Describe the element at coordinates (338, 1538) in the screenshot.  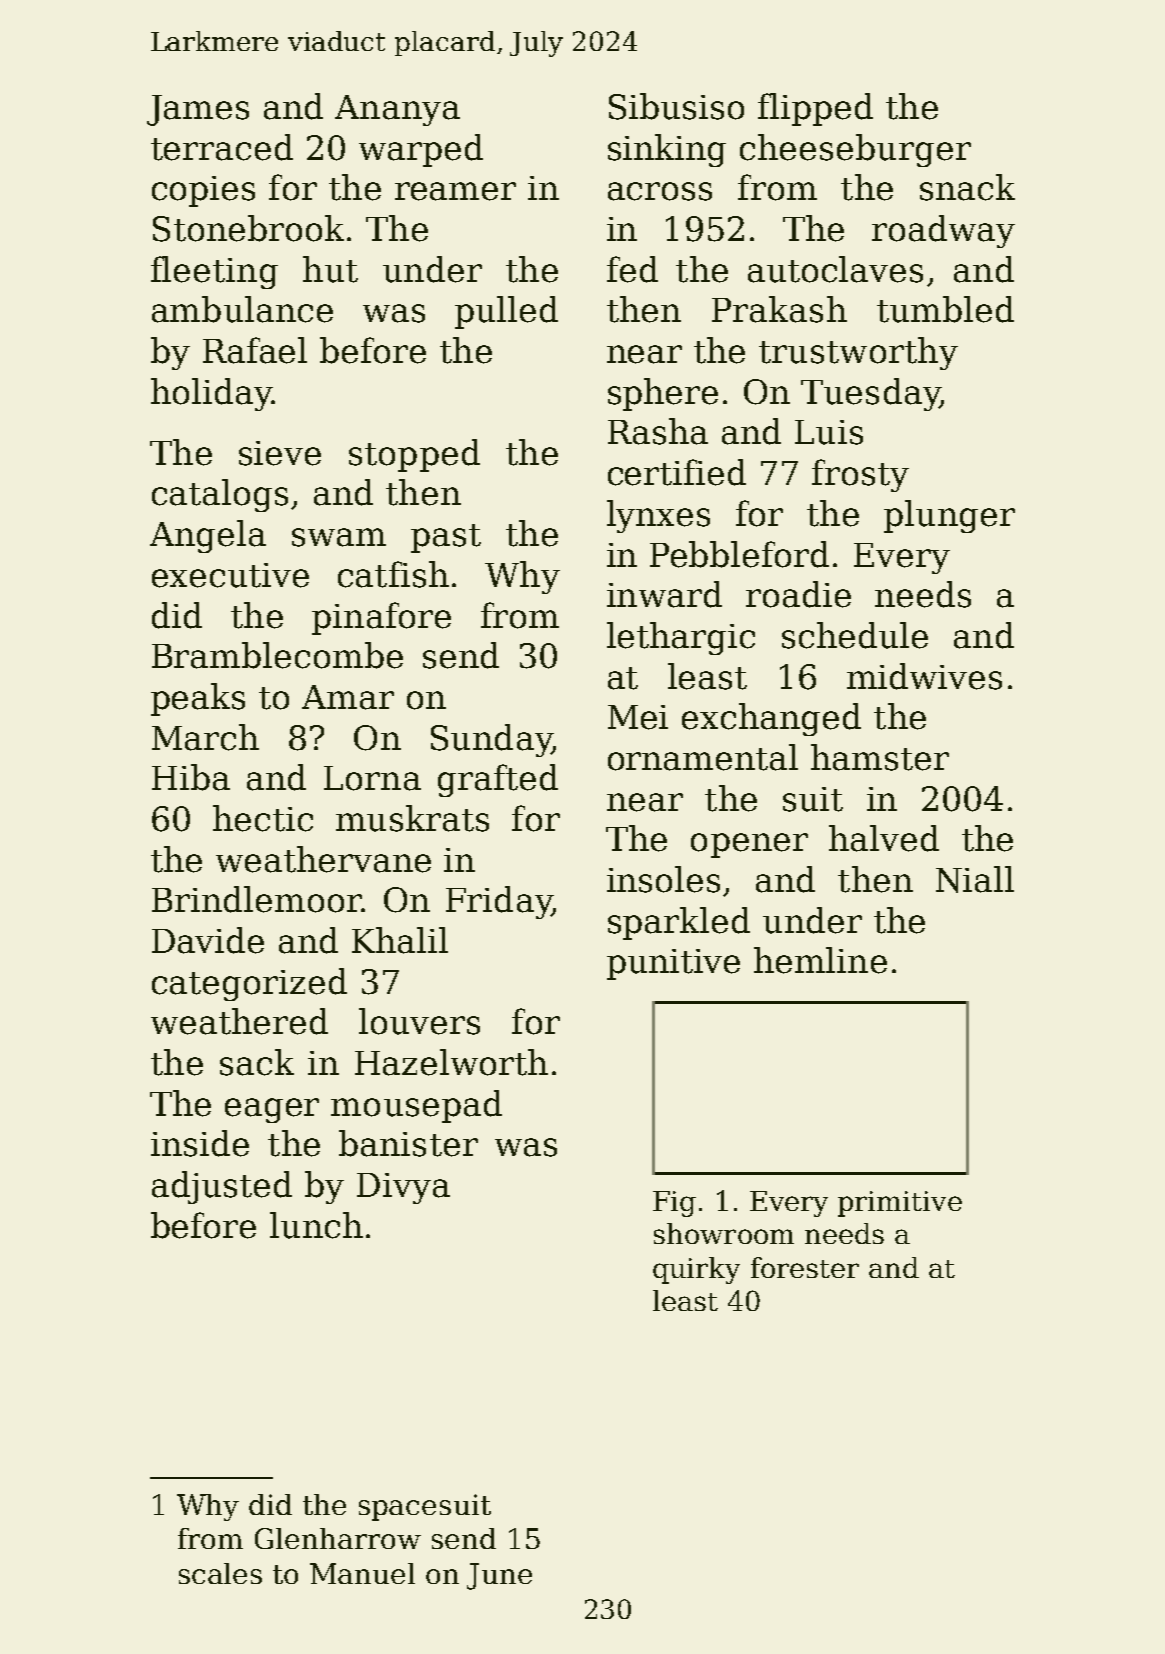
I see `Glenharrow` at that location.
